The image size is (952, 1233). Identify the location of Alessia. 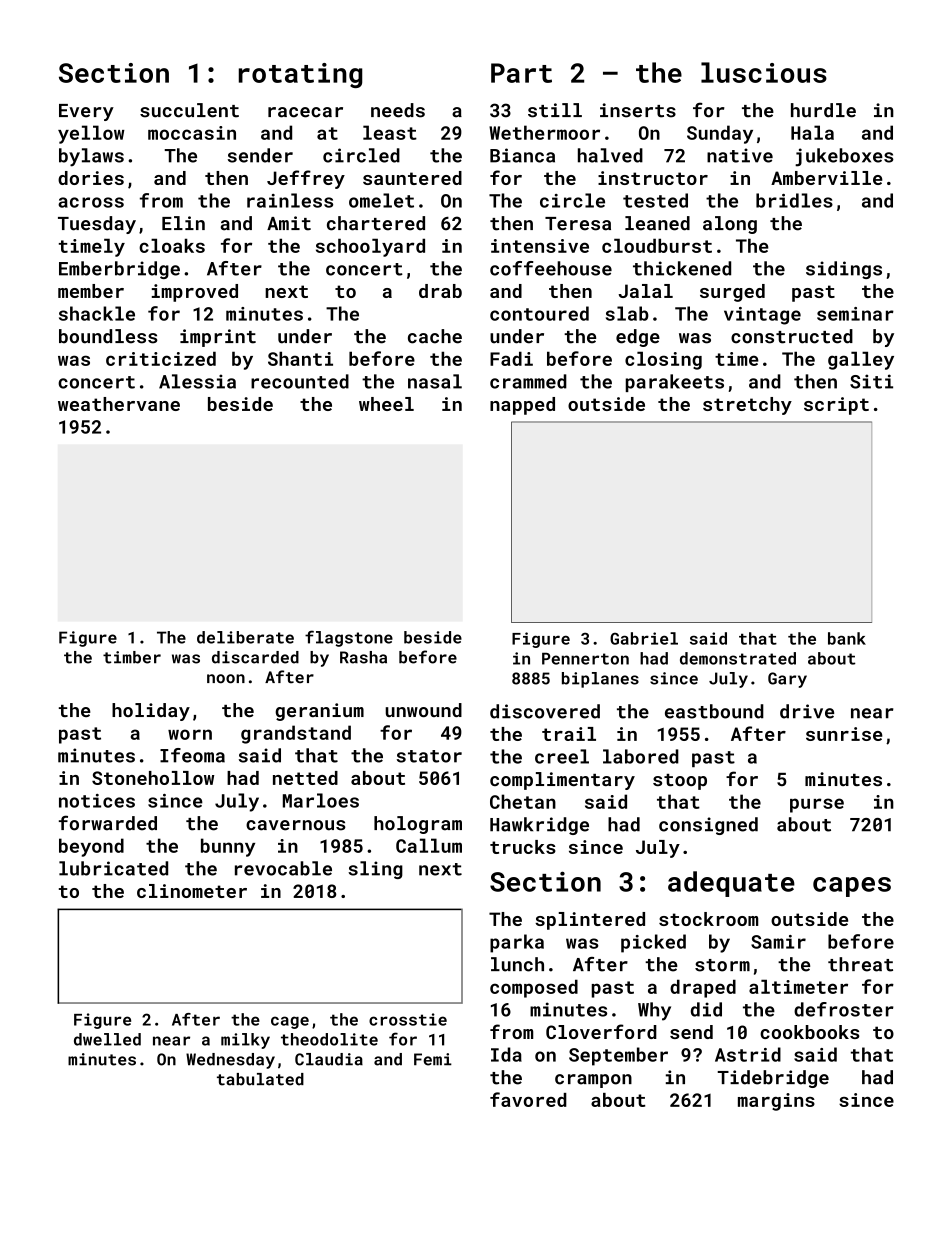
(197, 381).
